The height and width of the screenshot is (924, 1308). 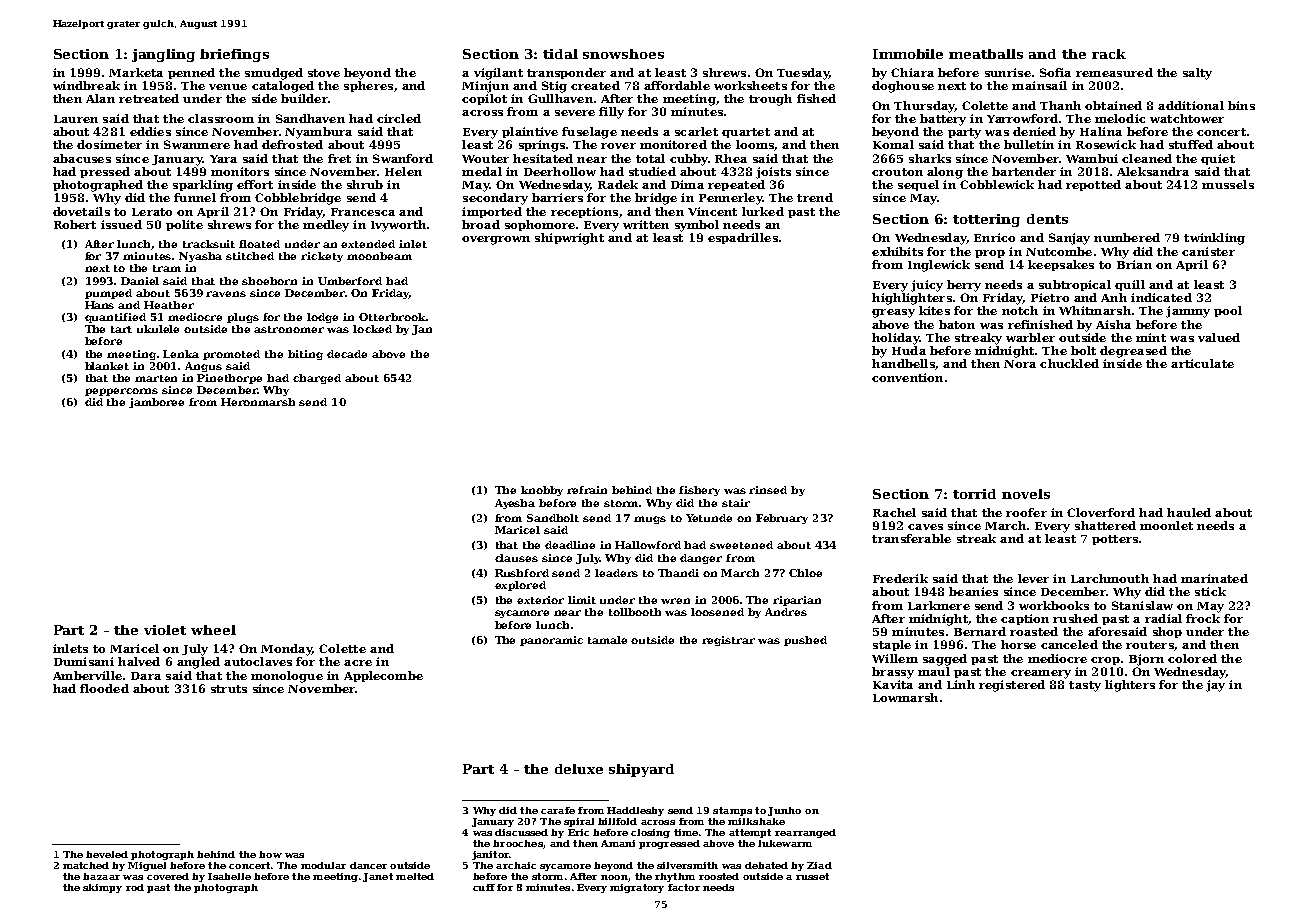 What do you see at coordinates (1033, 578) in the screenshot?
I see `lever` at bounding box center [1033, 578].
